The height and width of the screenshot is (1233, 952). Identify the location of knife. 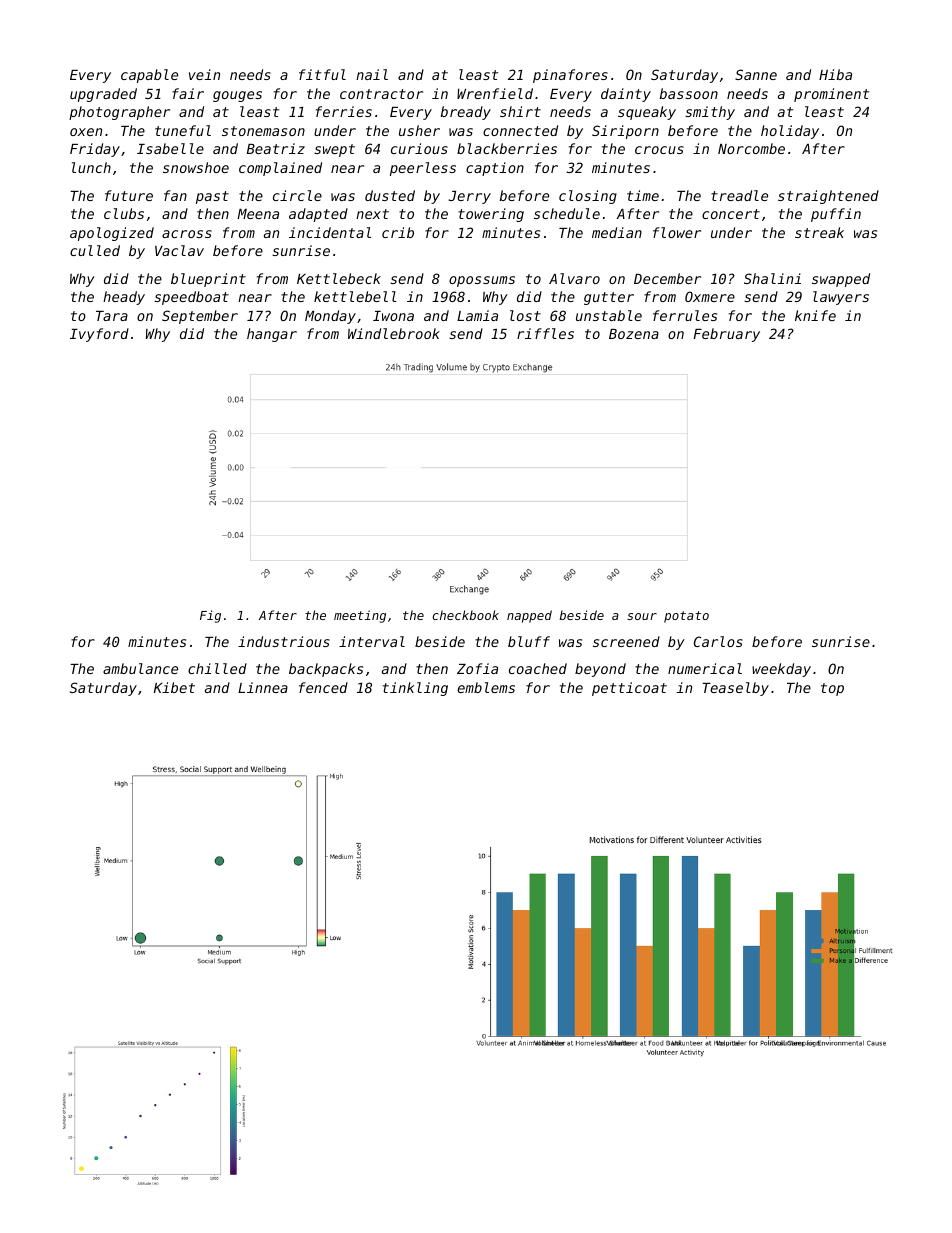
(815, 315).
